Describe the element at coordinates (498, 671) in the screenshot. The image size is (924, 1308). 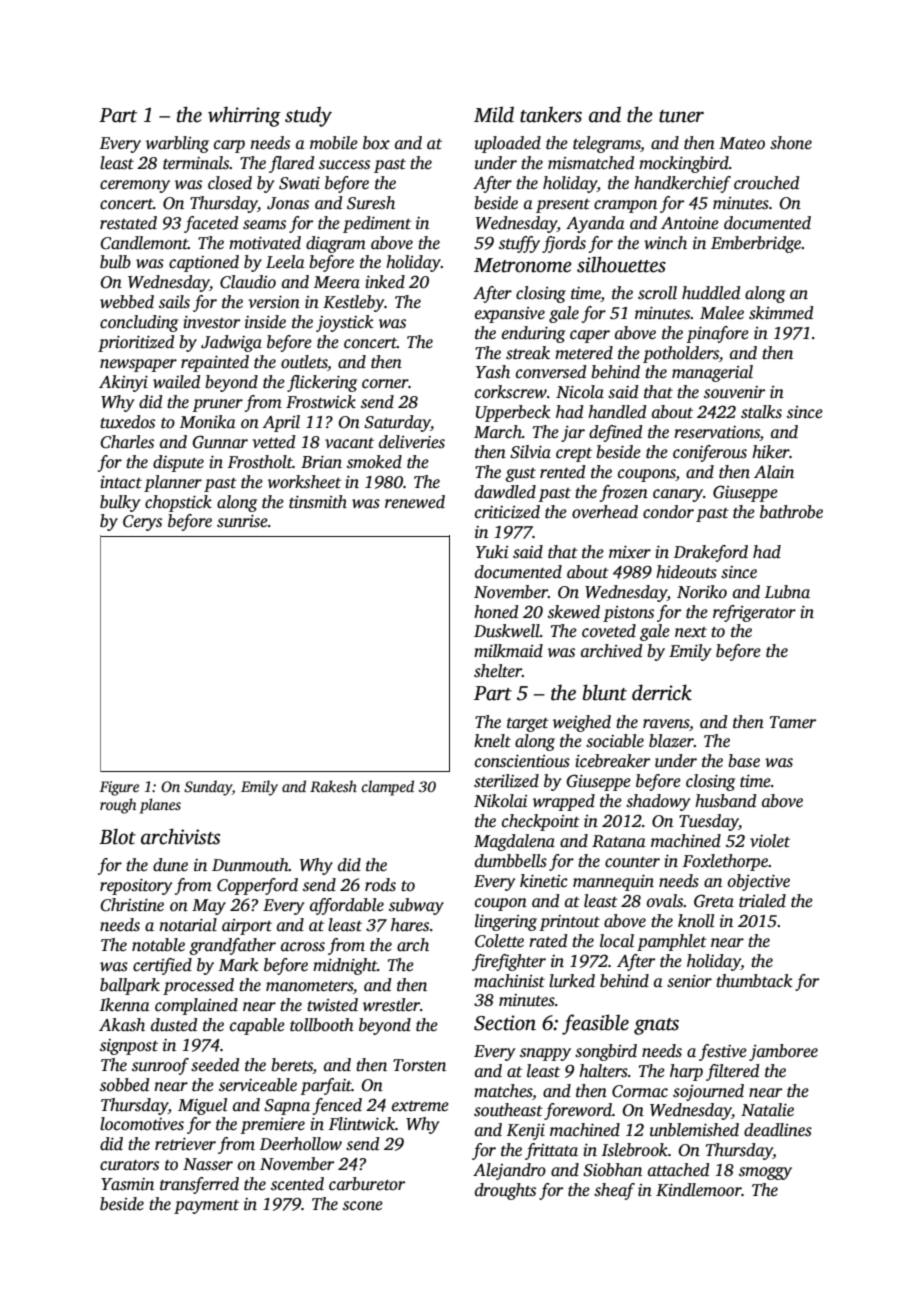
I see `shelter` at that location.
